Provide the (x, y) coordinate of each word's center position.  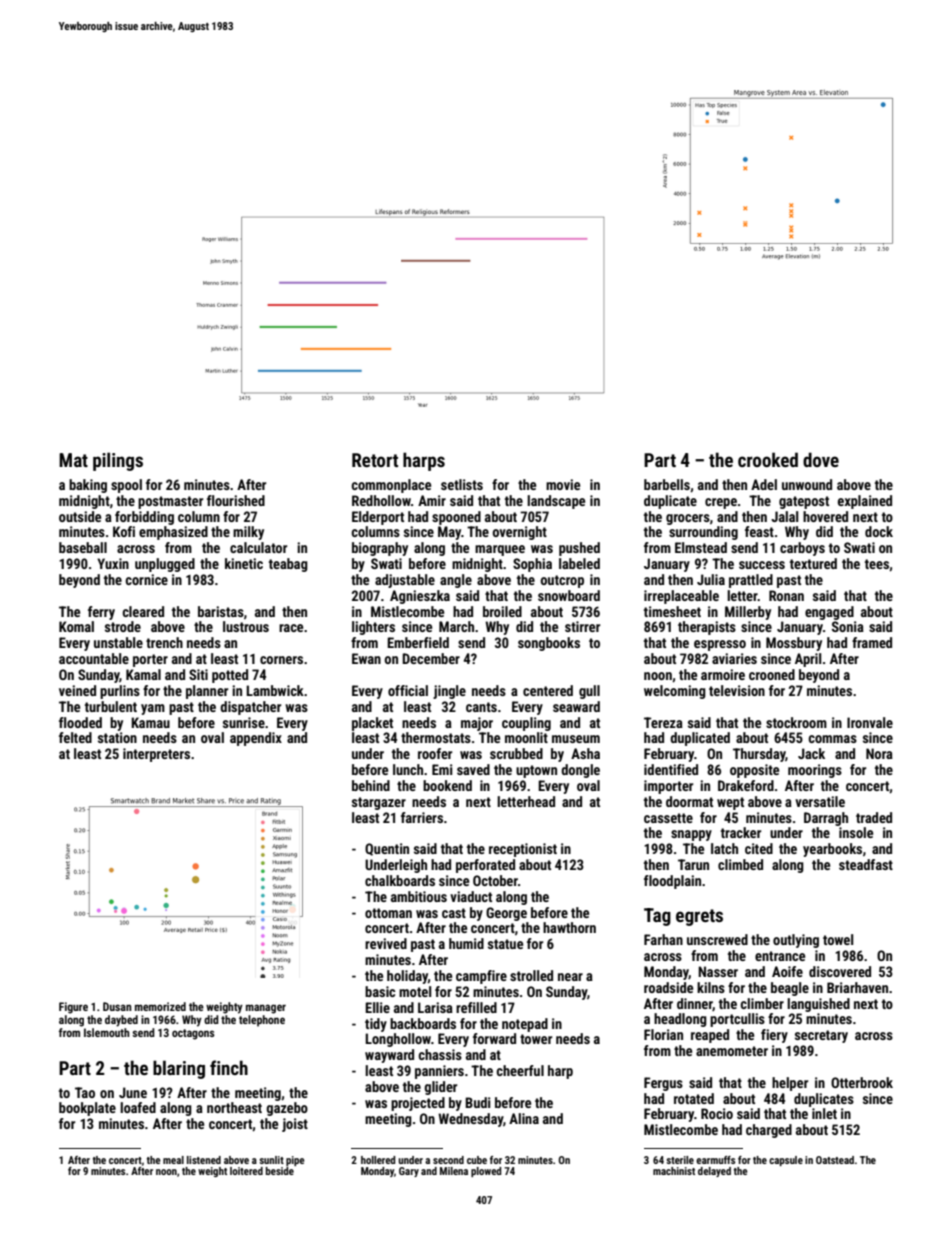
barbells (667, 484)
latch (724, 848)
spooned (456, 518)
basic (380, 991)
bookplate (87, 1109)
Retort (375, 460)
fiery (774, 1036)
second (448, 1160)
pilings (118, 461)
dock (879, 531)
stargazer (379, 803)
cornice (146, 579)
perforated (485, 866)
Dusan (117, 1006)
